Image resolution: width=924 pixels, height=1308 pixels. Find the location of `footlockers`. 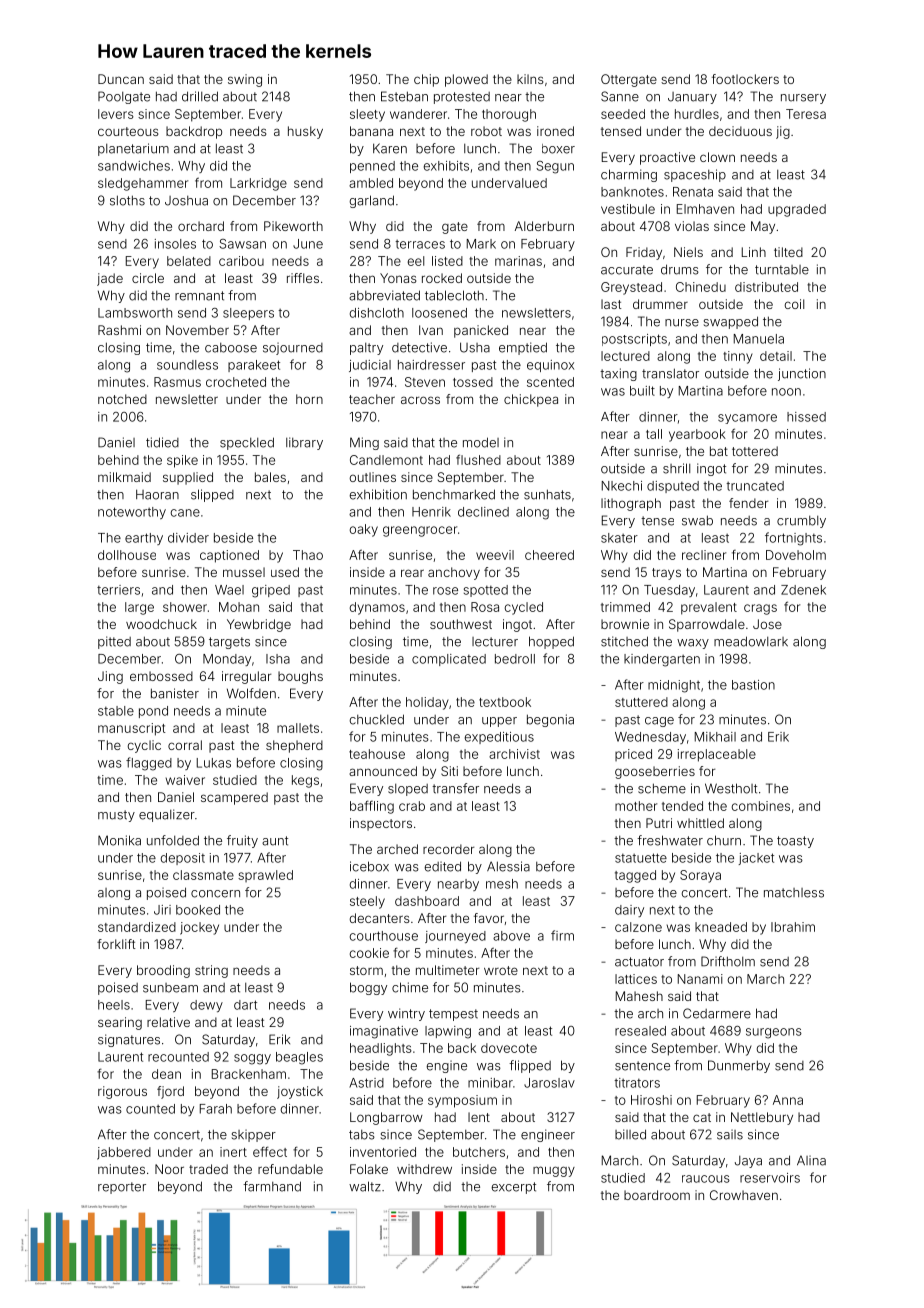

footlockers is located at coordinates (745, 79).
